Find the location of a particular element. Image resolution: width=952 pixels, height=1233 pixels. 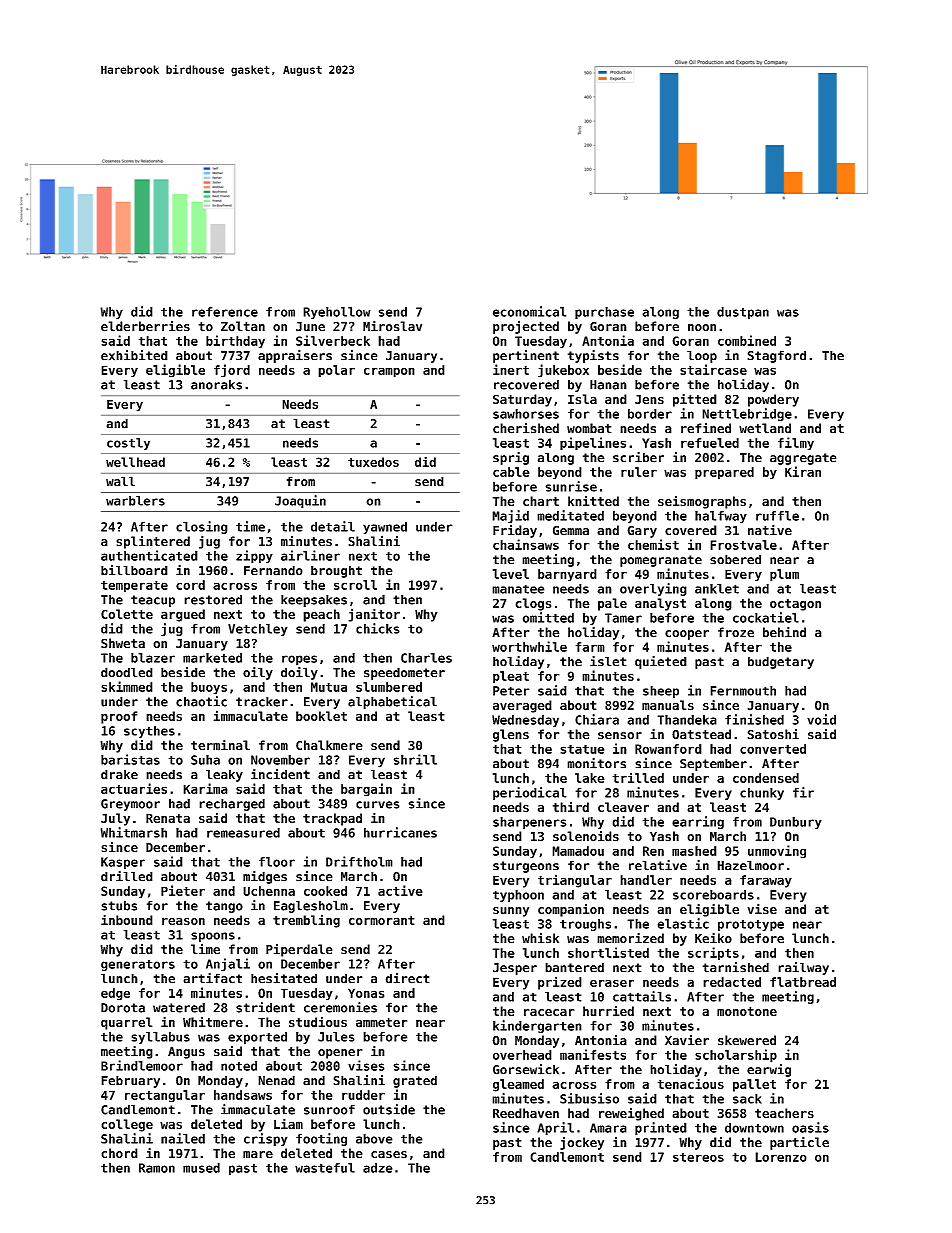

stereos is located at coordinates (698, 1157).
